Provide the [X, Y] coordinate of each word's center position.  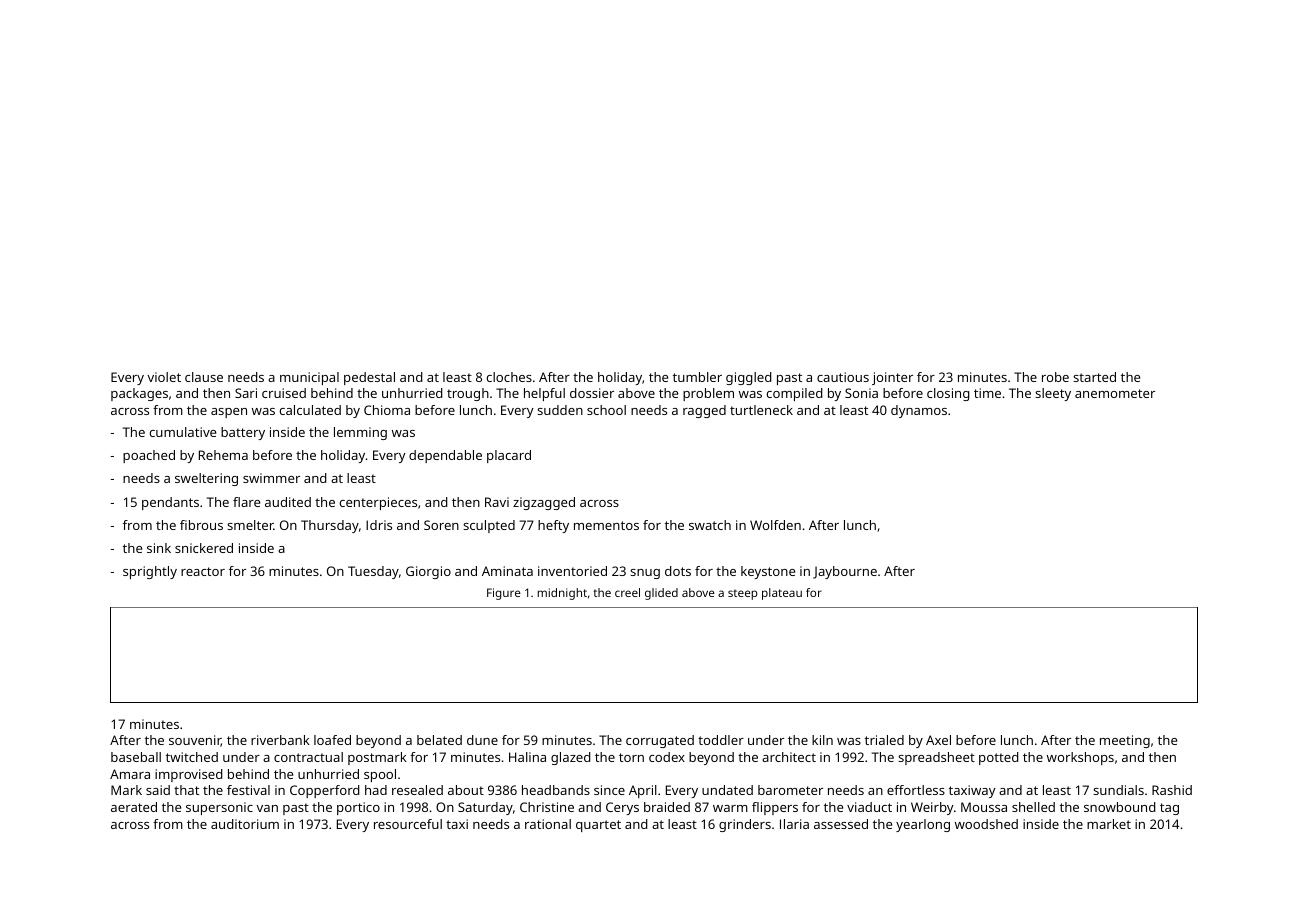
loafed [332, 740]
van [267, 808]
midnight [562, 594]
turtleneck [761, 410]
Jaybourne [845, 572]
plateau [782, 594]
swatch [710, 525]
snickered [204, 548]
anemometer [1115, 393]
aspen [229, 413]
